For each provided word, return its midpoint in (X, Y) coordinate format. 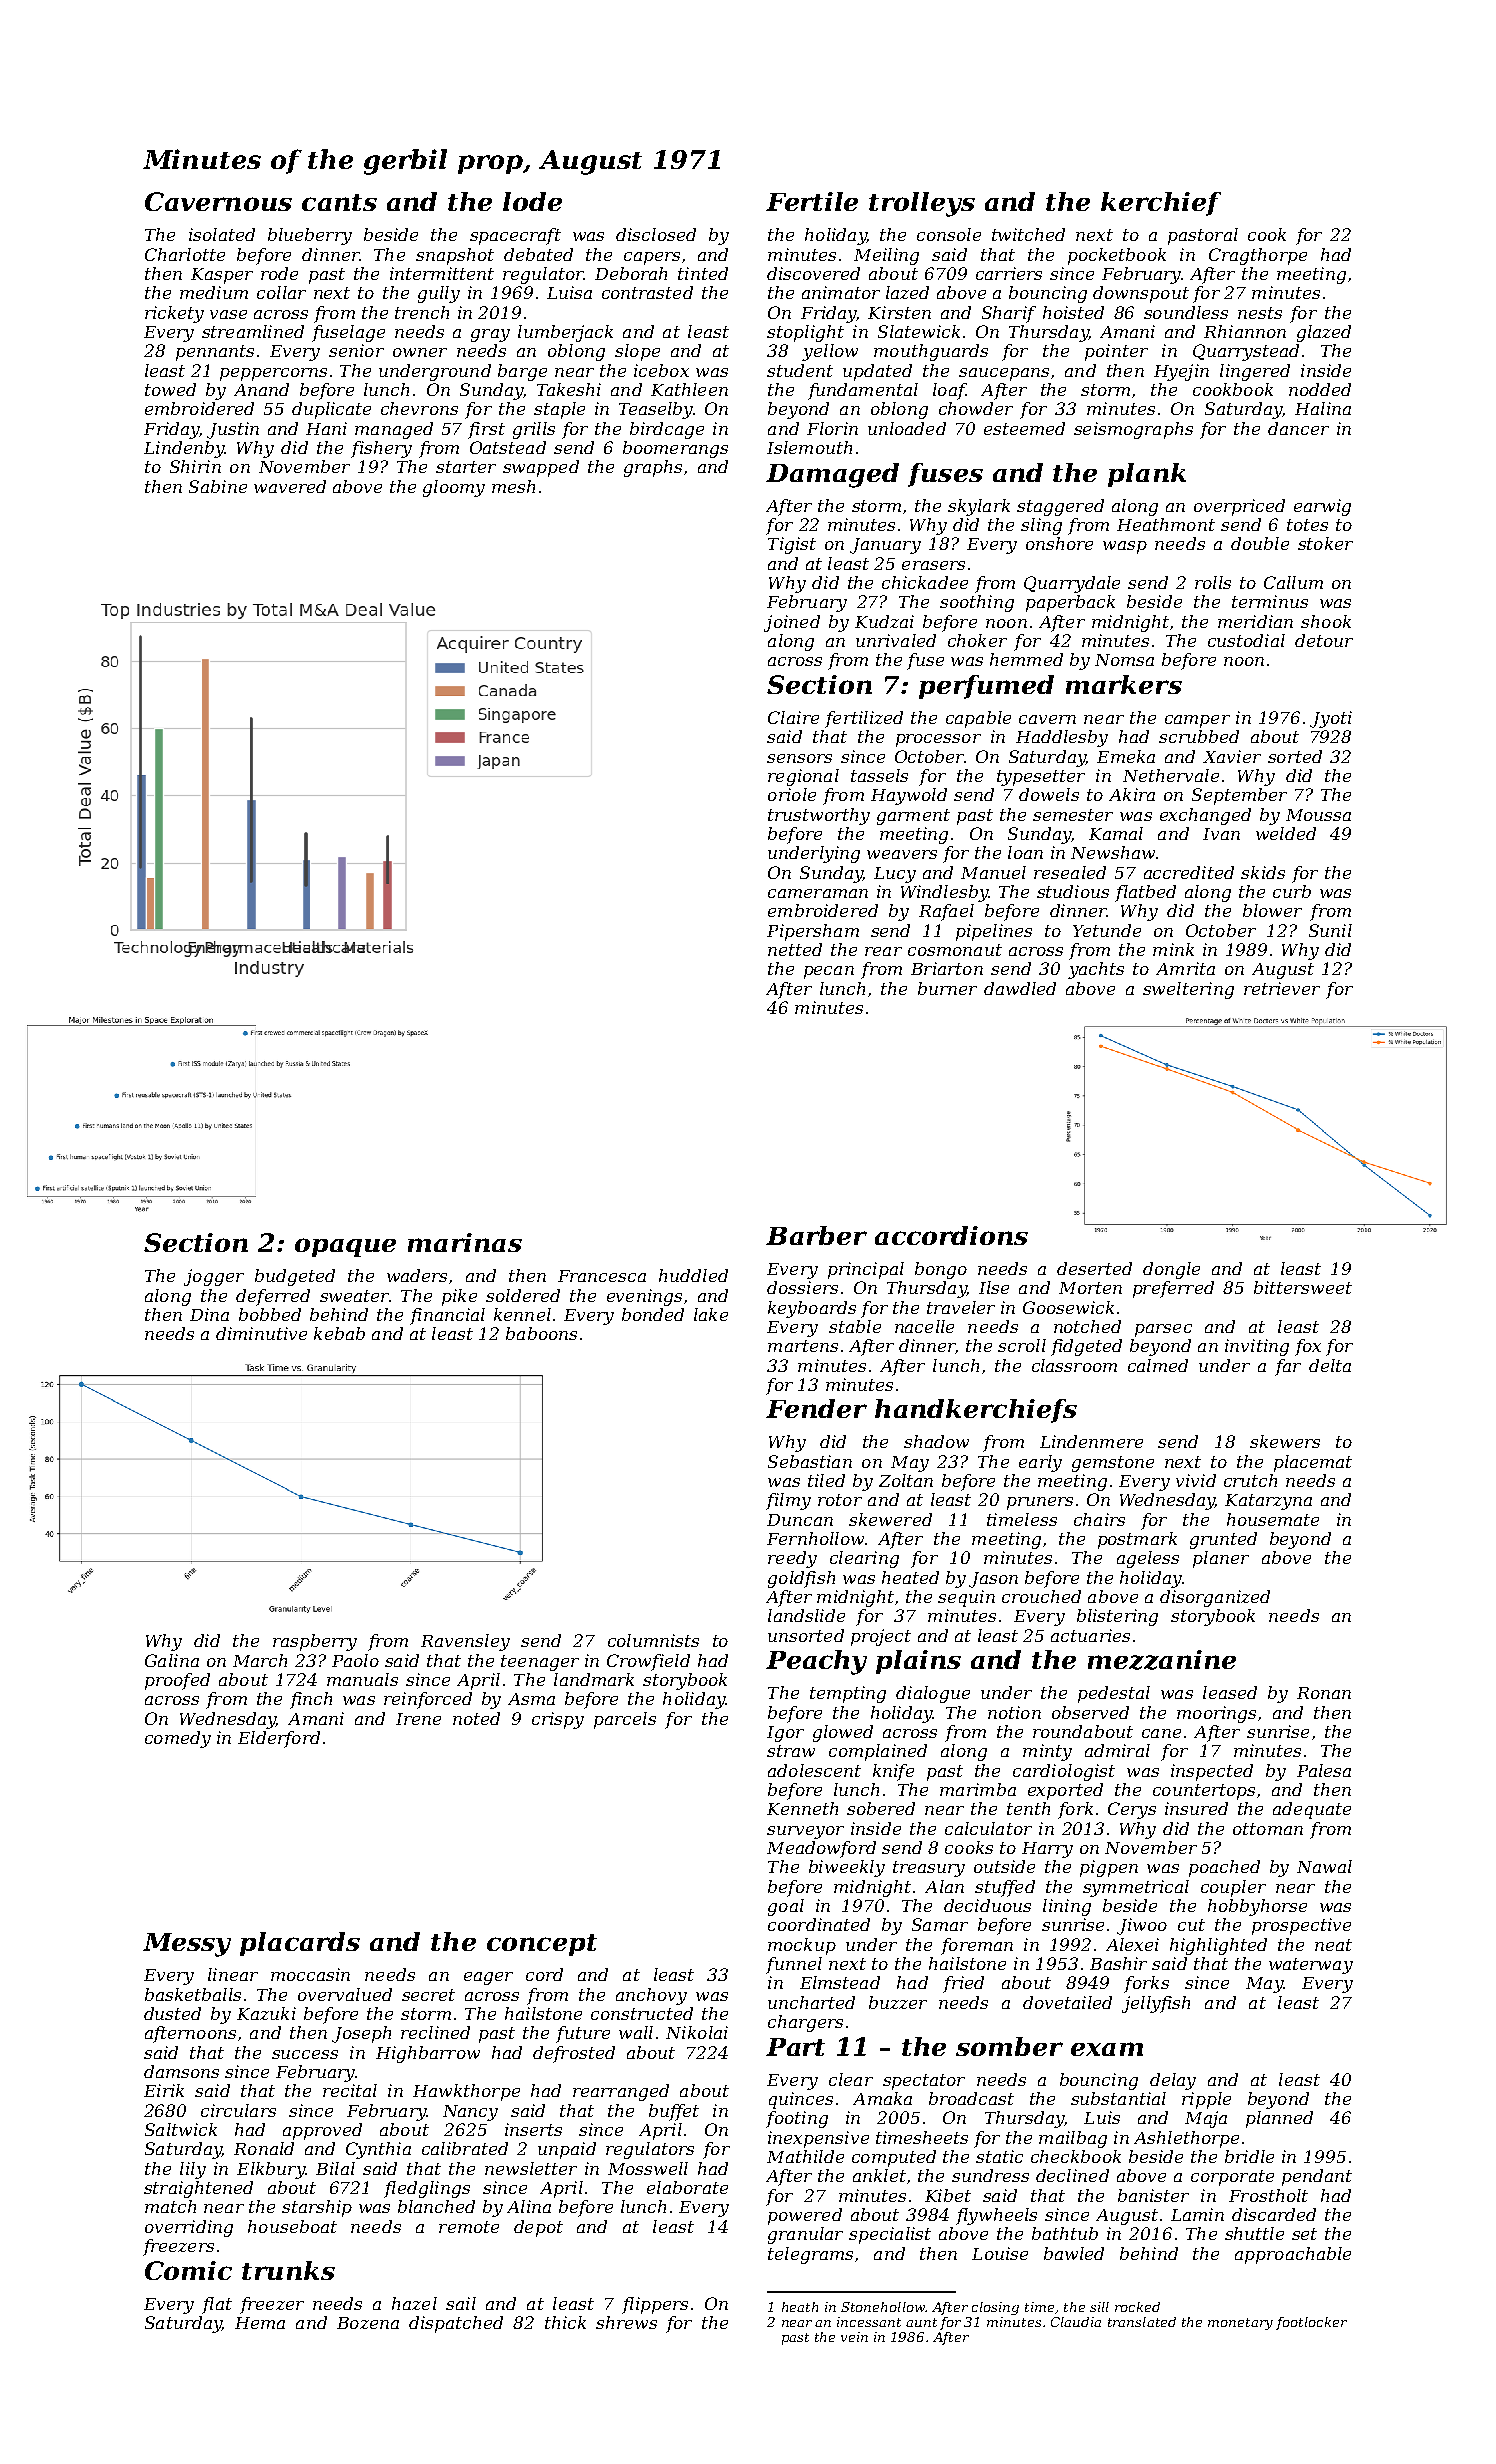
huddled (693, 1275)
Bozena (368, 2323)
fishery (381, 449)
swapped (541, 468)
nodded (1320, 389)
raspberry (315, 1642)
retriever (1282, 988)
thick (565, 2322)
